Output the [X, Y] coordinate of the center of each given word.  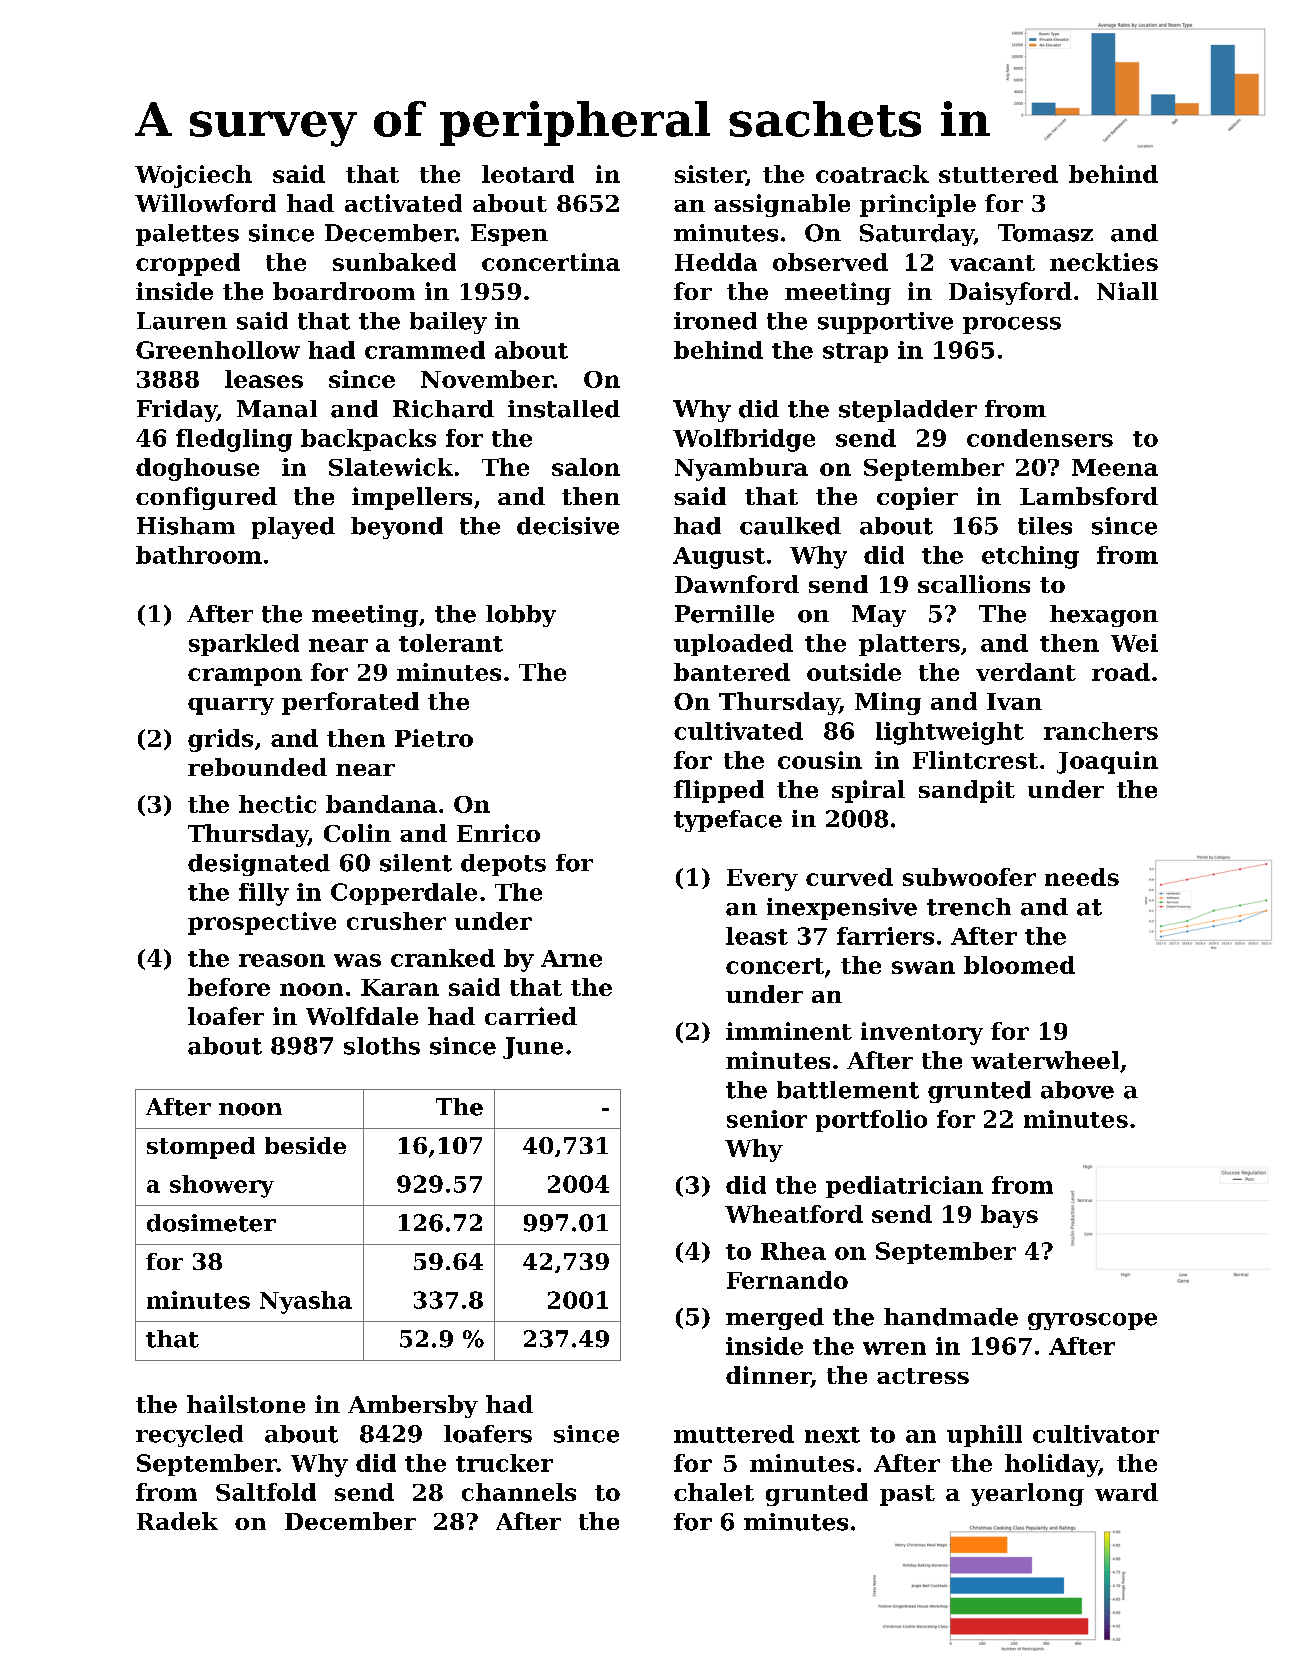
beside [305, 1145]
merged [775, 1319]
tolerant [451, 643]
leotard [528, 174]
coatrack [872, 174]
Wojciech [193, 176]
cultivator [1096, 1434]
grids [220, 740]
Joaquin [1107, 762]
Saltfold [266, 1492]
